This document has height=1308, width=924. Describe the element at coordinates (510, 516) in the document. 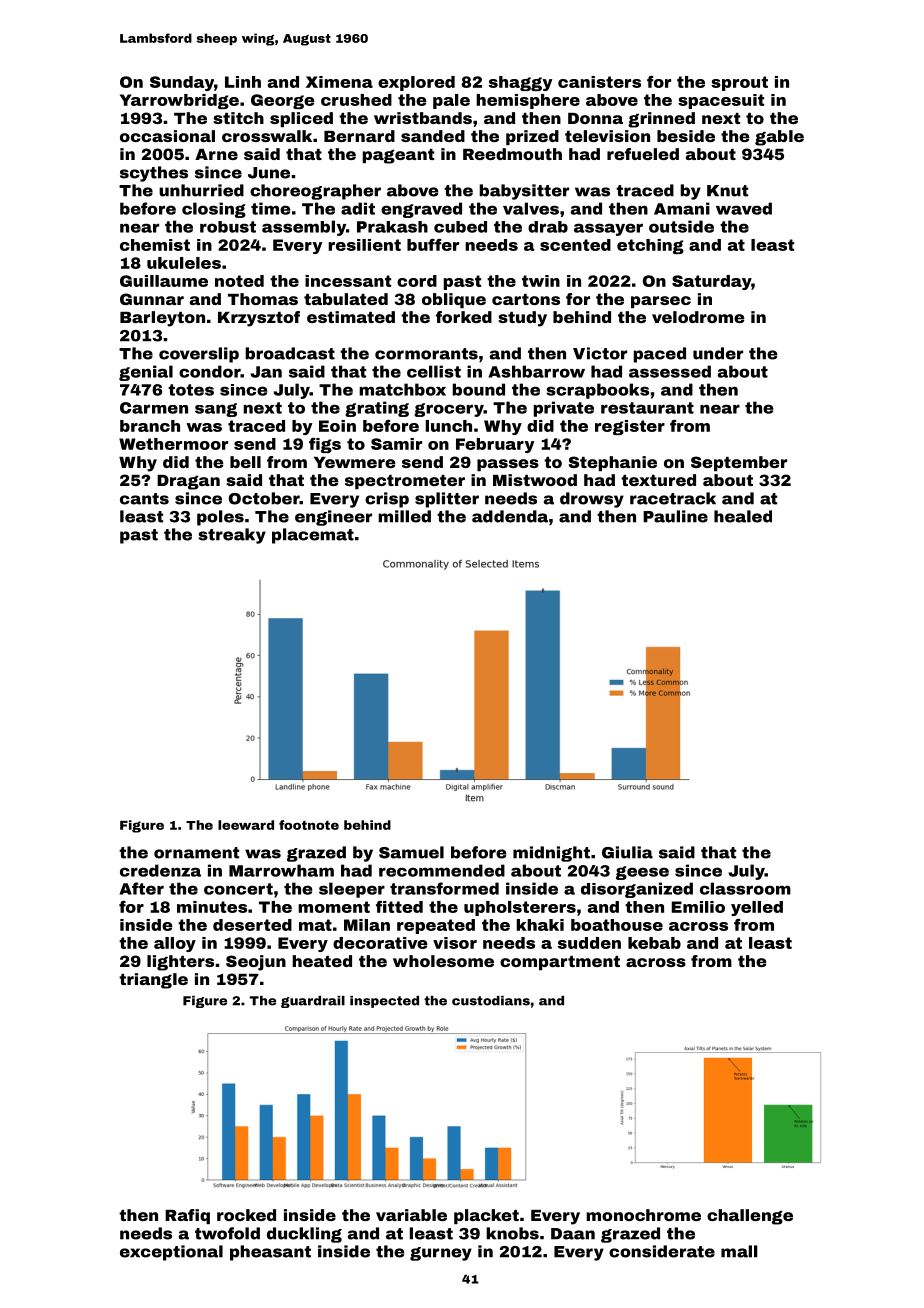

I see `addenda` at that location.
